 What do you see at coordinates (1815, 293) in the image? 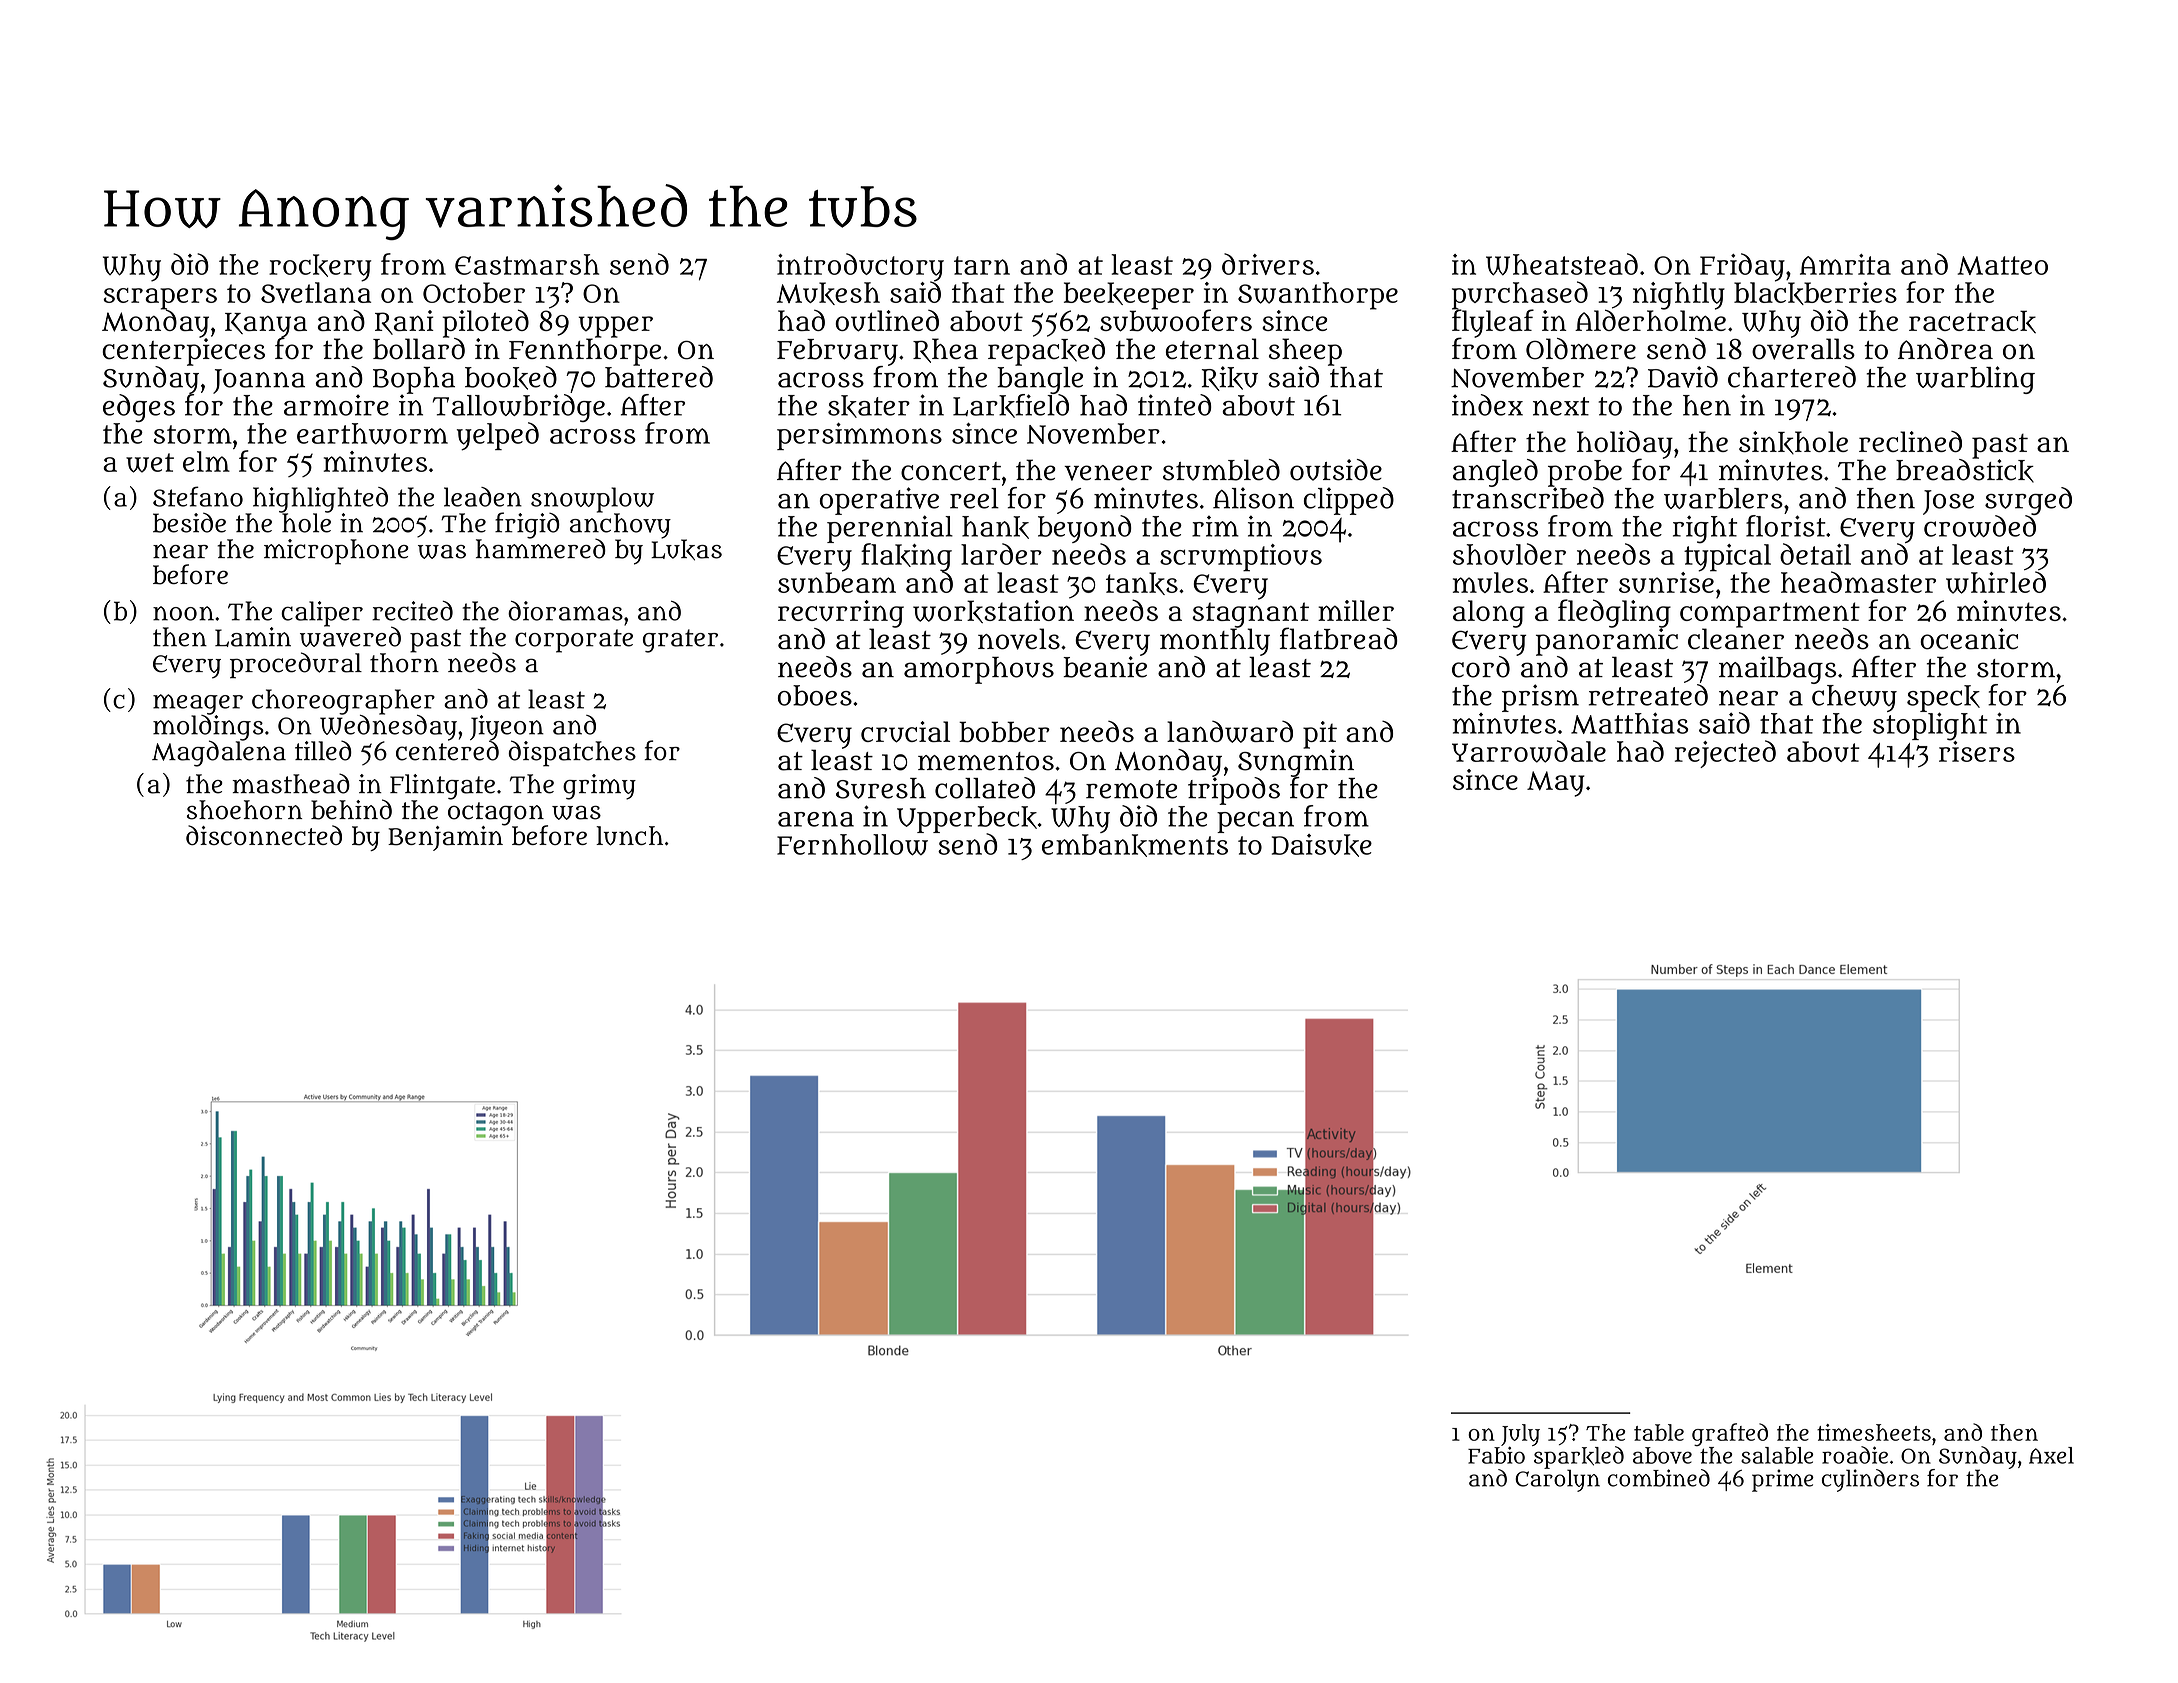
I see `blackberries` at bounding box center [1815, 293].
